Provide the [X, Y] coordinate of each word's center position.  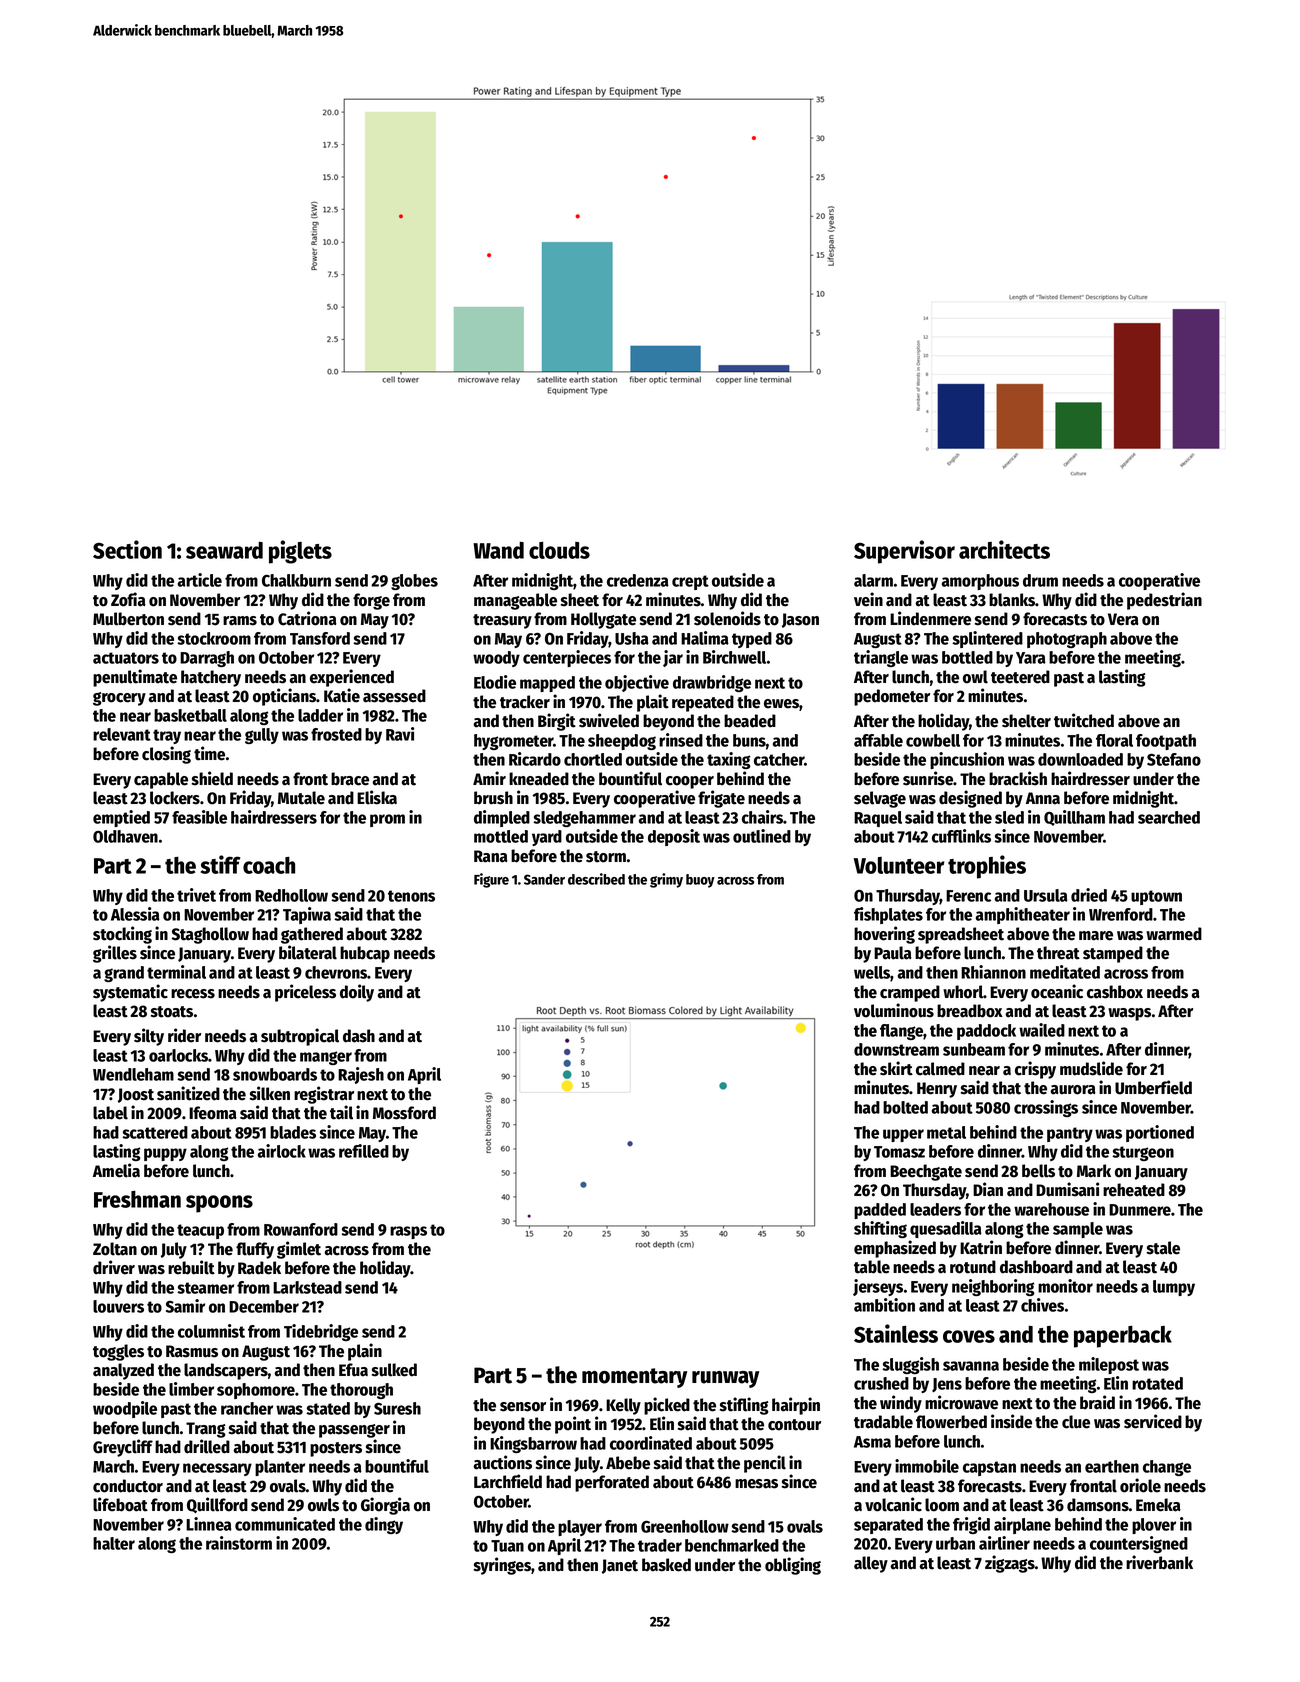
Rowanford [301, 1229]
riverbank [1159, 1562]
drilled [207, 1446]
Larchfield [508, 1481]
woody [496, 659]
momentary [634, 1378]
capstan [989, 1468]
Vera [1123, 619]
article [200, 580]
